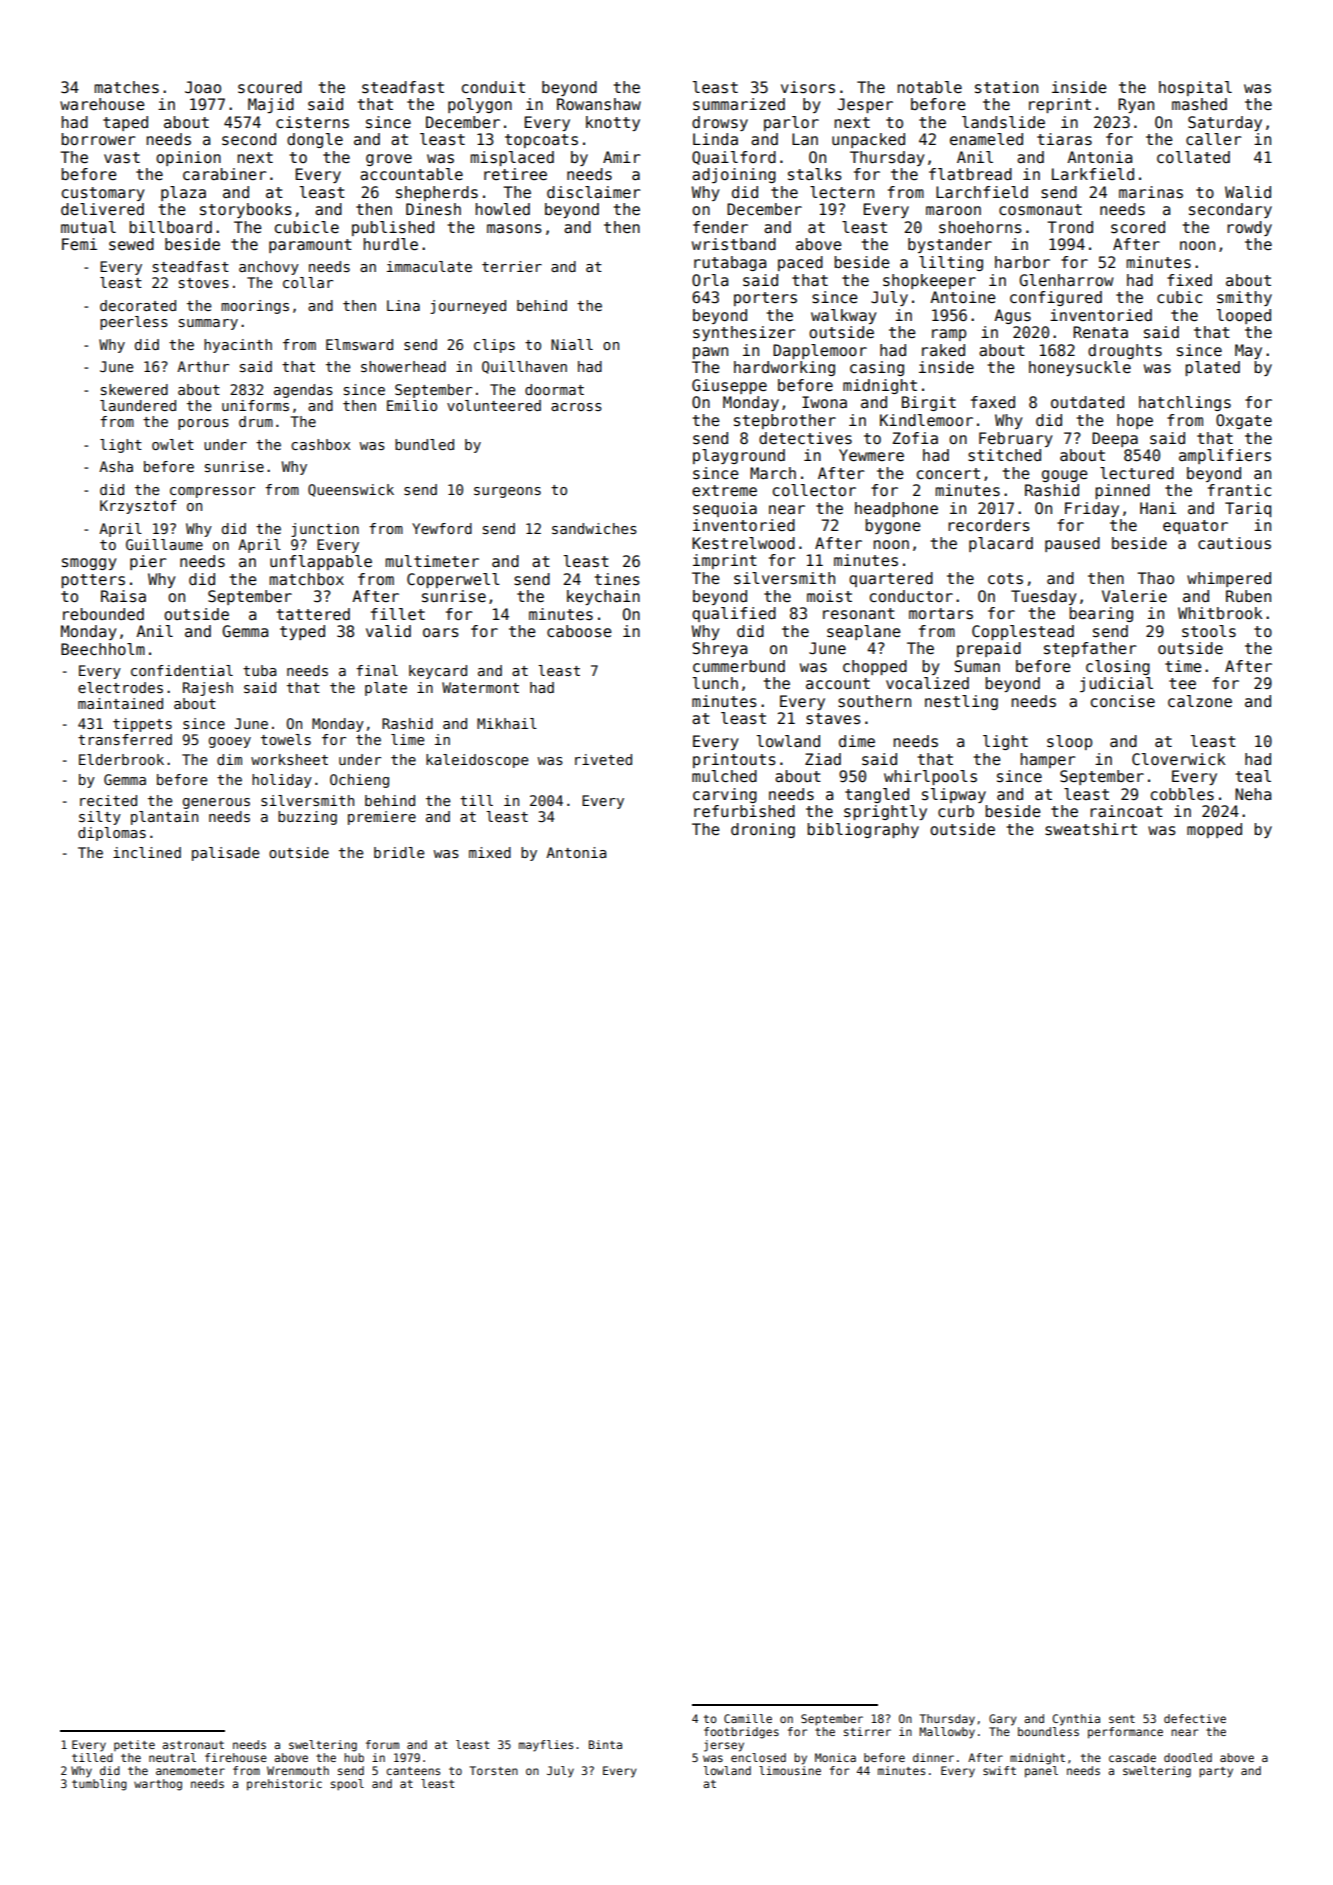 Image resolution: width=1333 pixels, height=1885 pixels. Describe the element at coordinates (1006, 87) in the screenshot. I see `station` at that location.
